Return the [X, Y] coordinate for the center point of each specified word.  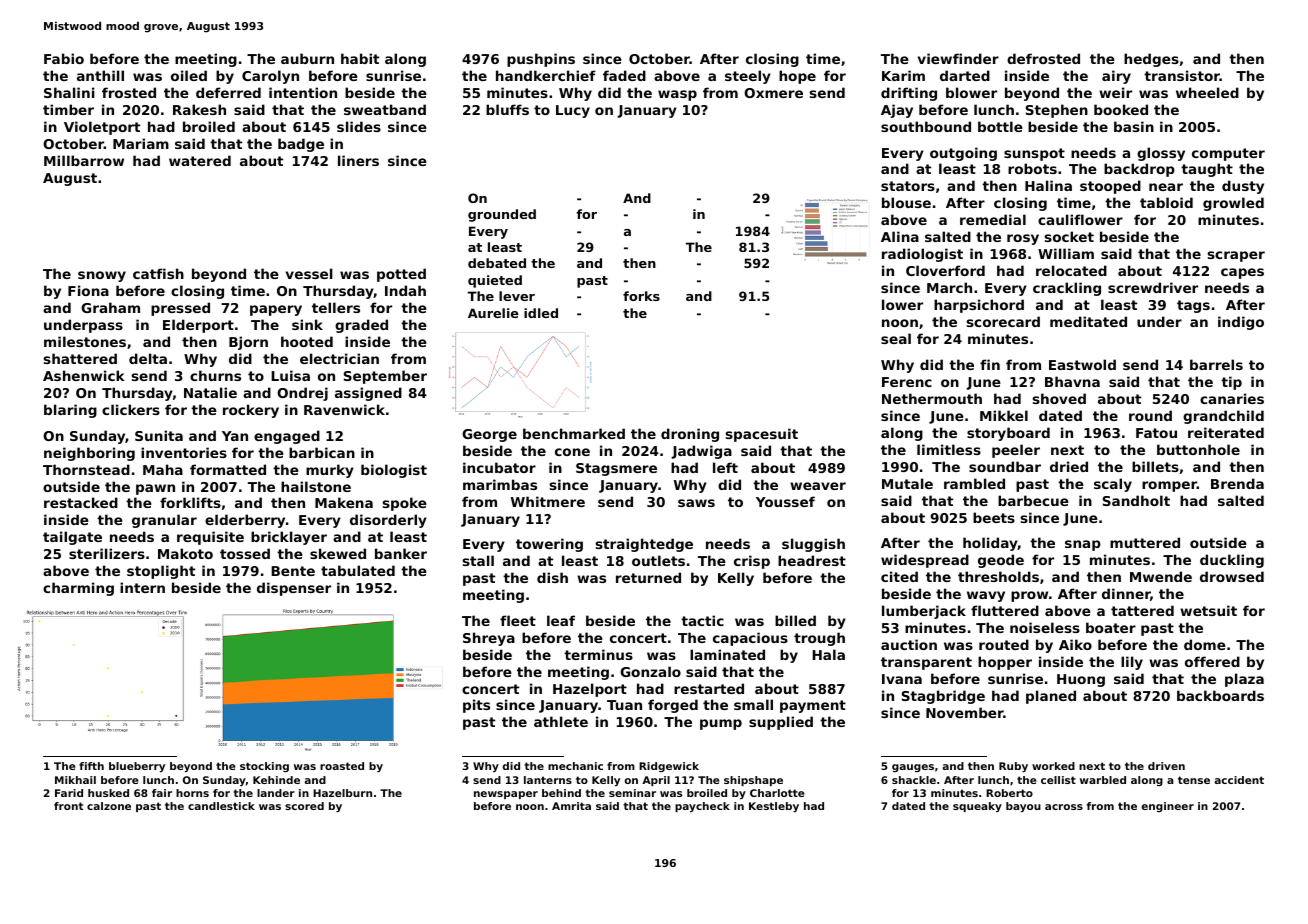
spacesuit [762, 435]
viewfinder [958, 58]
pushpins [541, 60]
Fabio [64, 58]
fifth [91, 766]
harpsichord [979, 306]
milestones [85, 341]
